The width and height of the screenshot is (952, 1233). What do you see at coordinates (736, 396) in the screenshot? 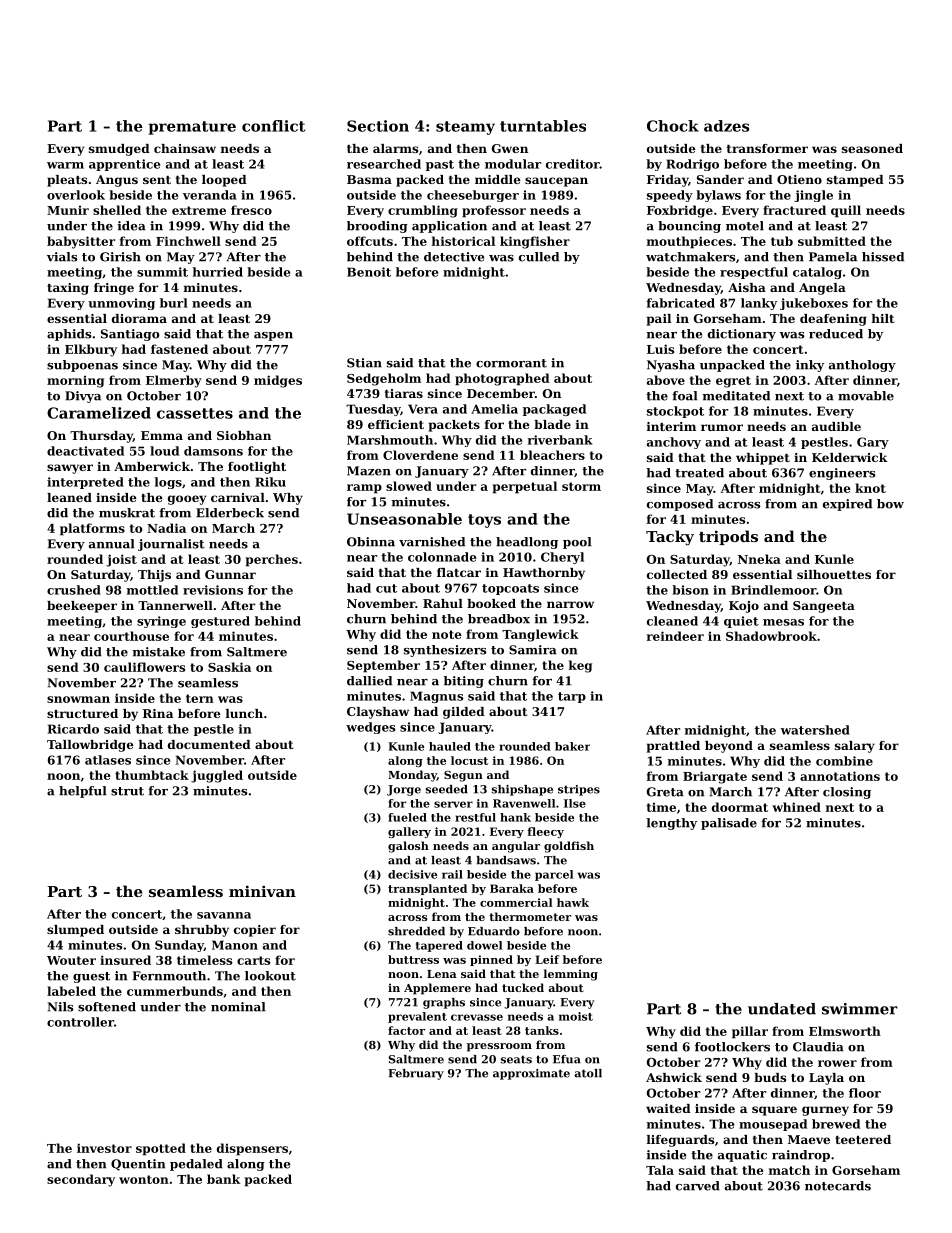
I see `meditated` at bounding box center [736, 396].
